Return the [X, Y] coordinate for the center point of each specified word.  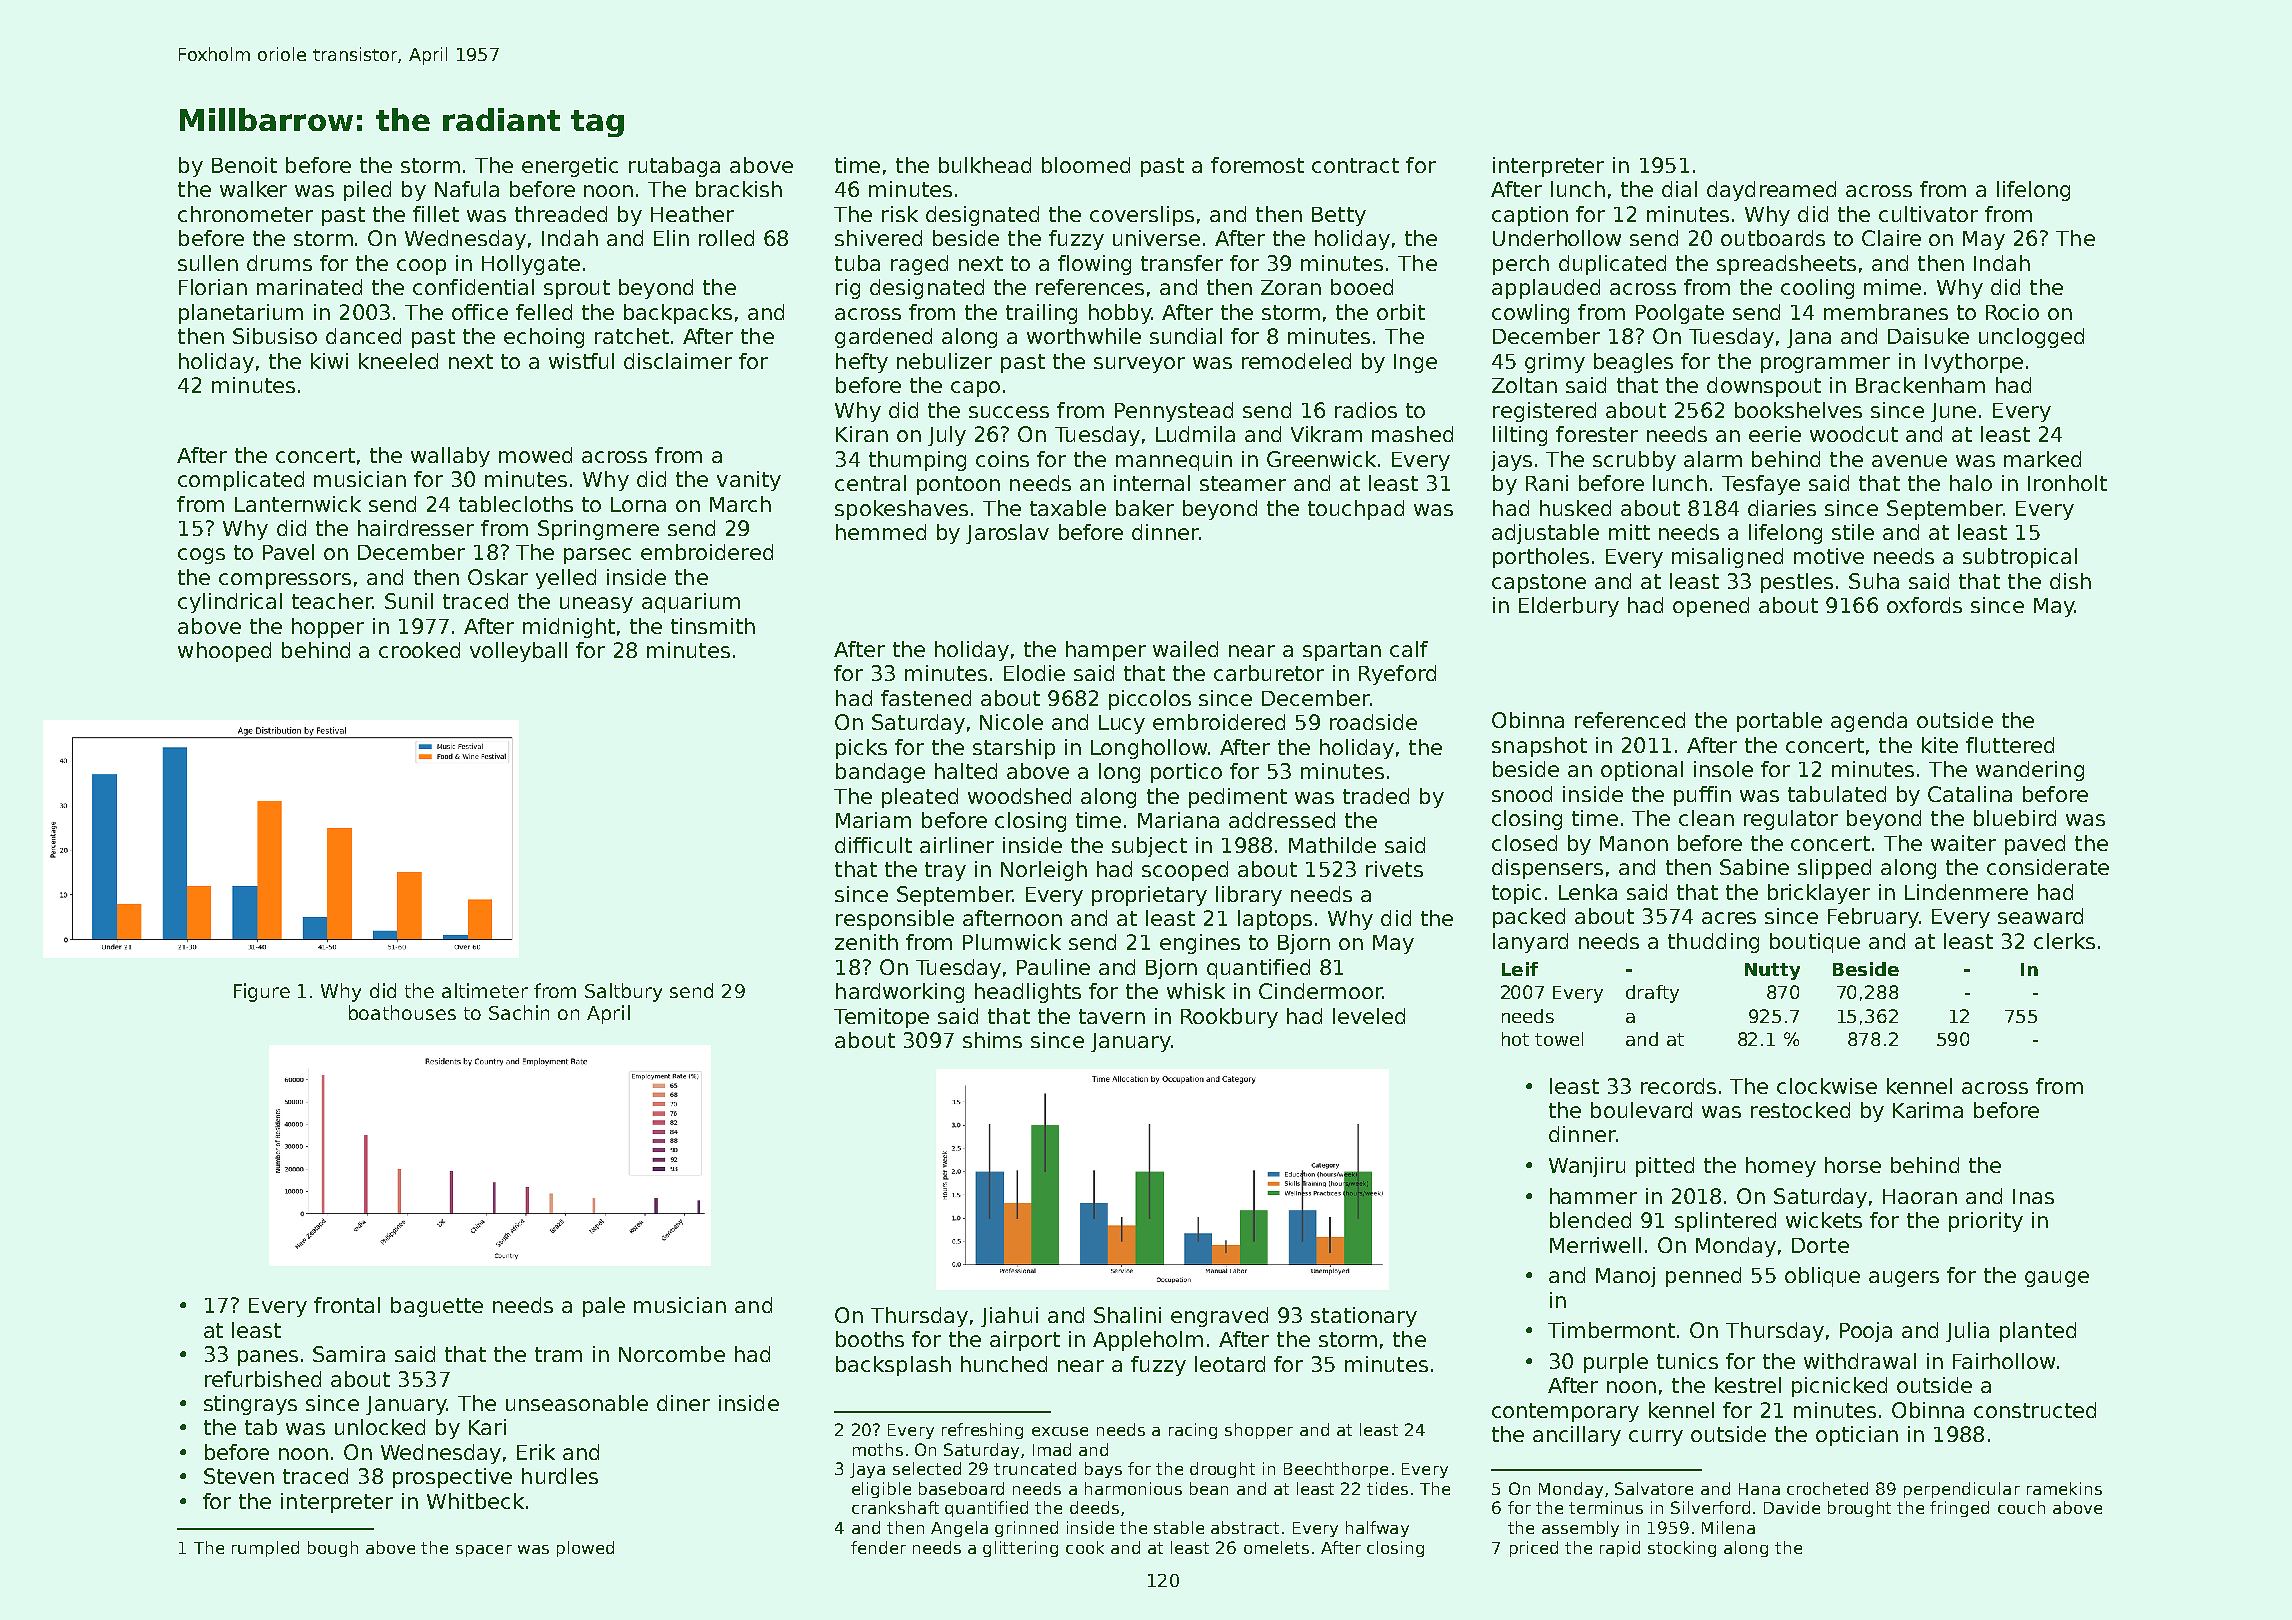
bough [333, 1549]
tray [945, 871]
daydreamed [1771, 191]
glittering [1020, 1549]
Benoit [244, 165]
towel [1559, 1039]
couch [2021, 1507]
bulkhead [985, 165]
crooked [419, 650]
